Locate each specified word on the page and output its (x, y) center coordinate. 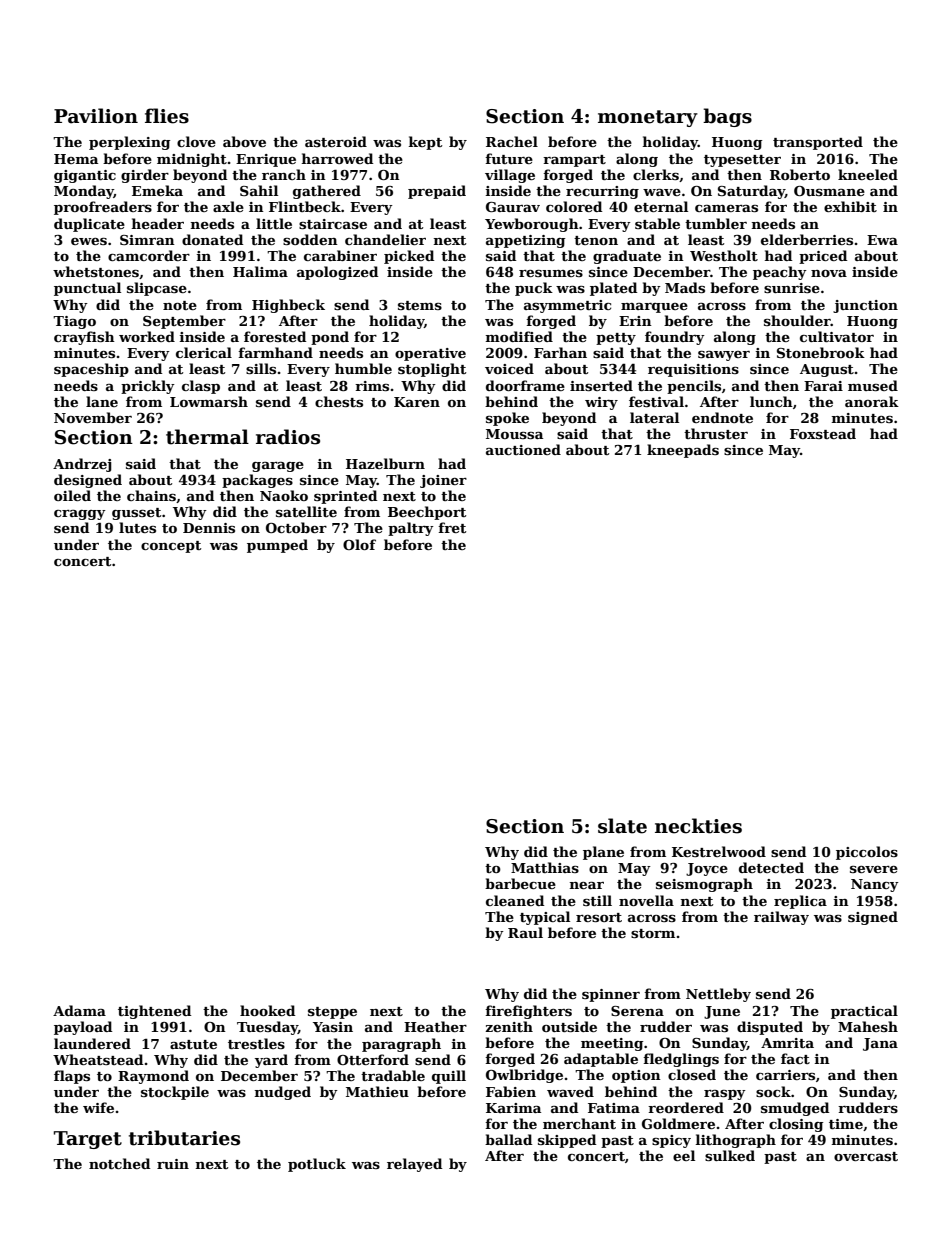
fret (452, 527)
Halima (260, 271)
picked (409, 257)
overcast (866, 1156)
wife (98, 1107)
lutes (137, 527)
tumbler (716, 223)
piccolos (867, 853)
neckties (698, 826)
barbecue (520, 883)
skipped (567, 1141)
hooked (267, 1010)
